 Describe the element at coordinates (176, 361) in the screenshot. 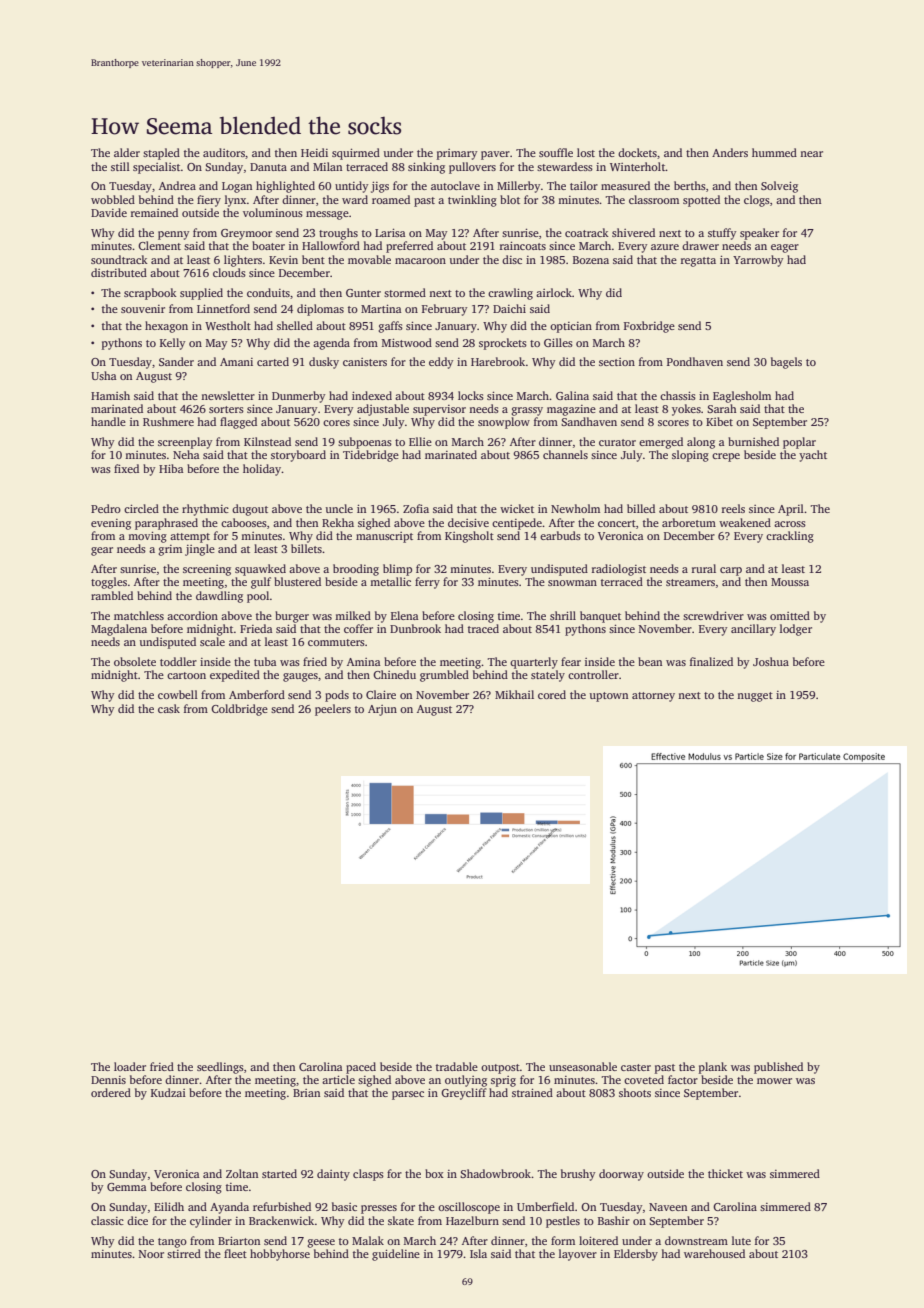

I see `Sander` at that location.
